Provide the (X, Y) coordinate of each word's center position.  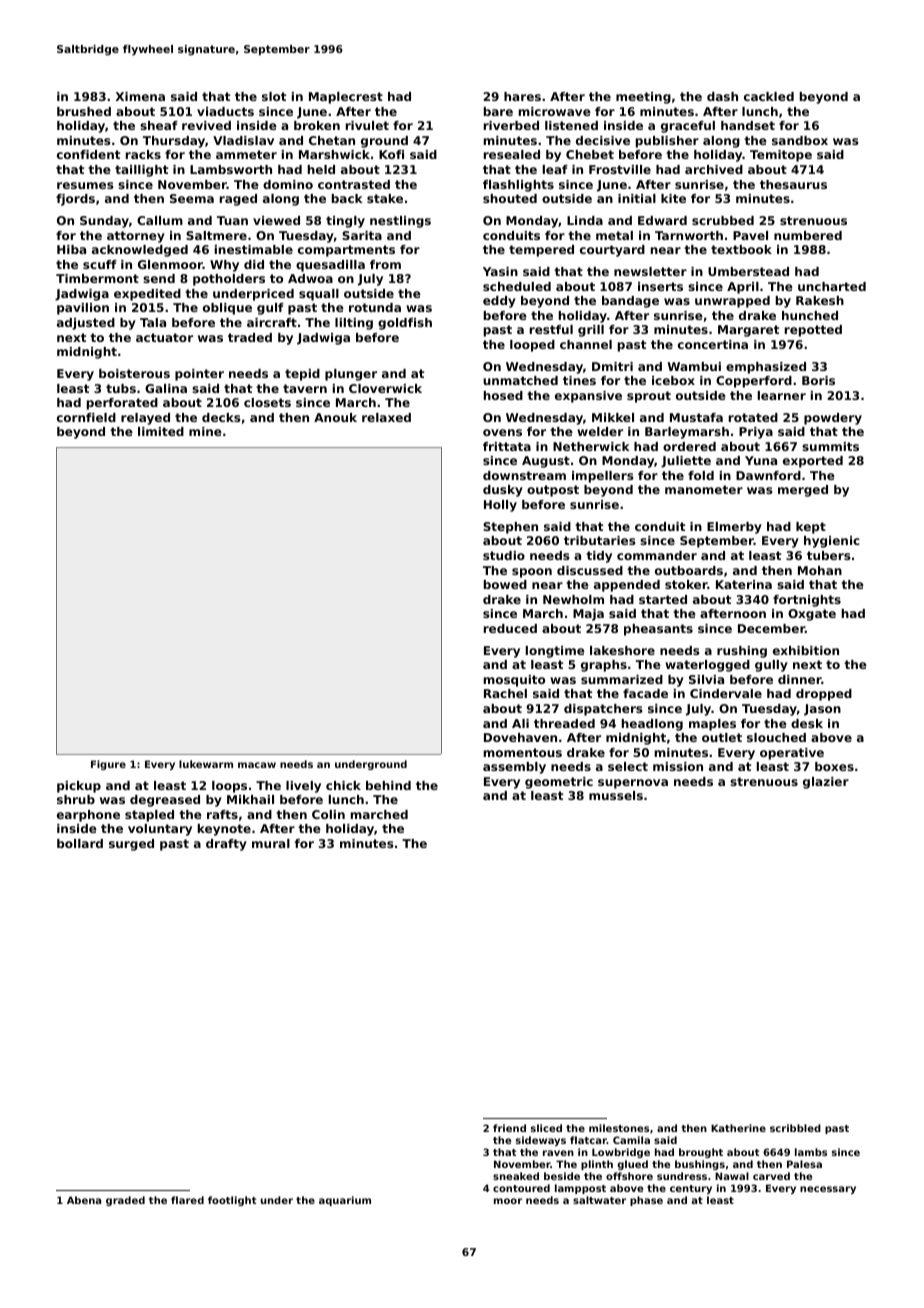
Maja (588, 615)
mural (271, 843)
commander (657, 555)
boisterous (134, 373)
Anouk (335, 417)
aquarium (345, 1201)
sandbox (800, 140)
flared (187, 1200)
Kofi (391, 154)
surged (131, 845)
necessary (828, 1190)
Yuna (761, 460)
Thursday (174, 142)
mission (678, 766)
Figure (108, 765)
